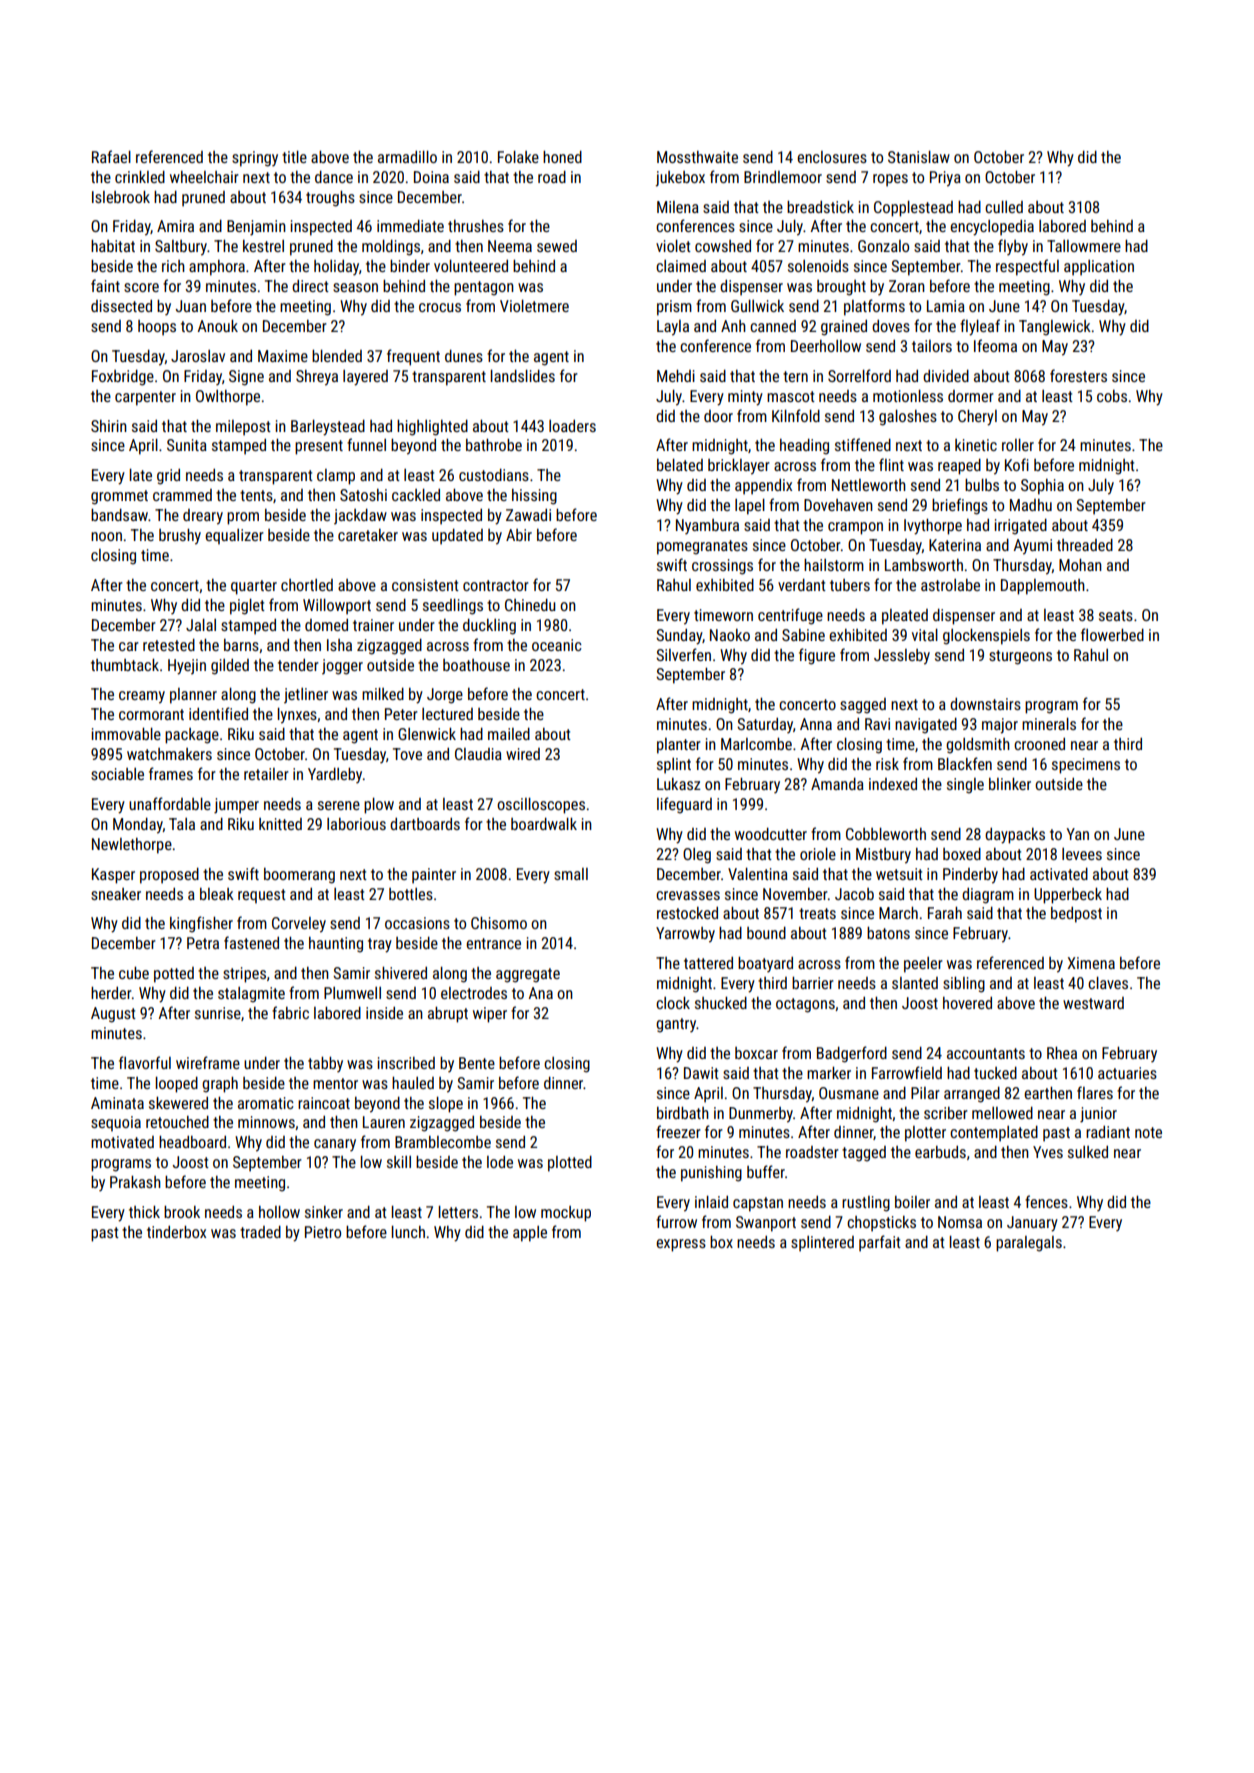  Describe the element at coordinates (919, 157) in the image. I see `Stanislaw` at that location.
